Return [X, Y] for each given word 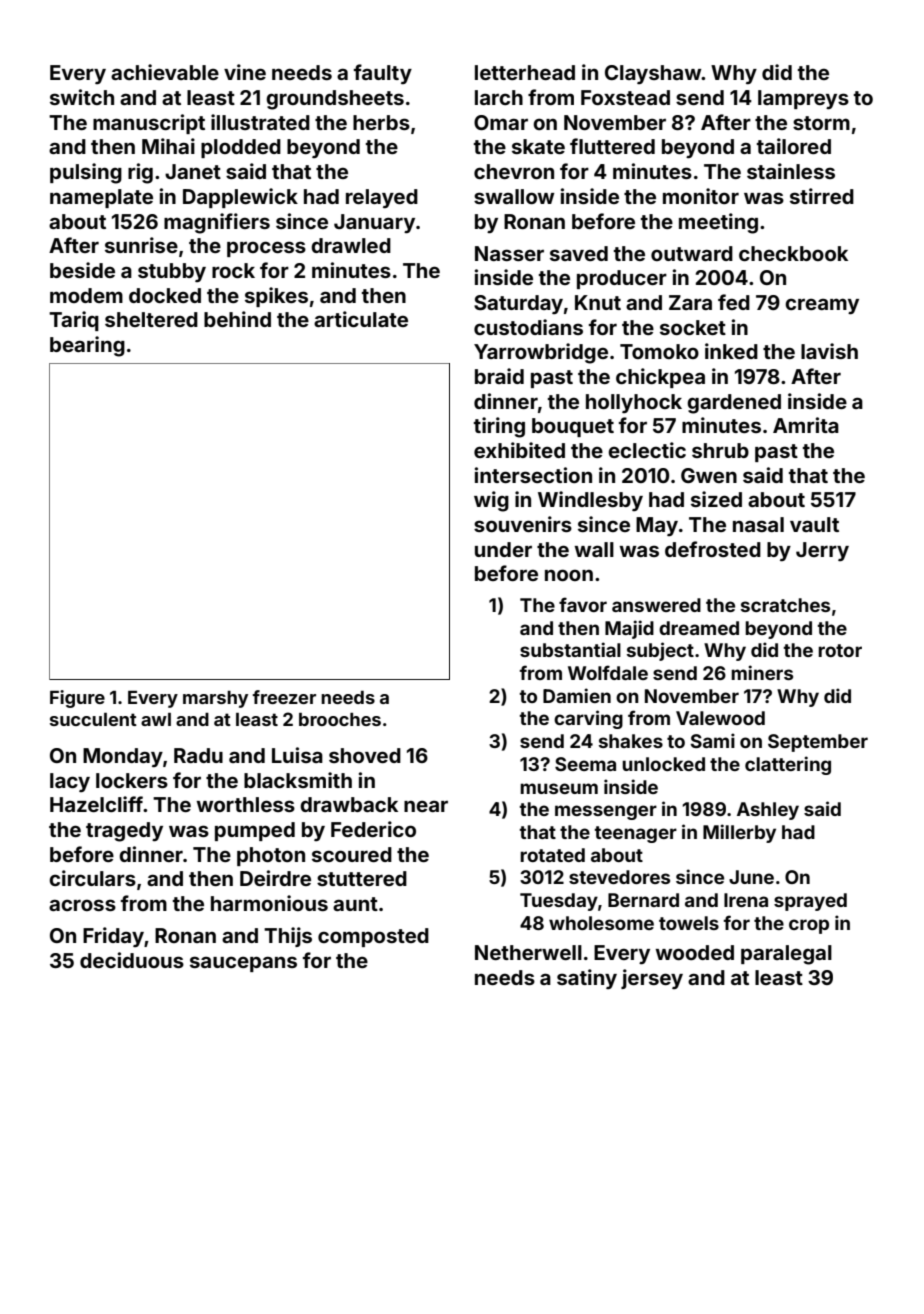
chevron [514, 171]
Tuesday [559, 902]
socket [693, 327]
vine [245, 72]
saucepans [243, 964]
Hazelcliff [97, 804]
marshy [215, 699]
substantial [570, 649]
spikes [276, 297]
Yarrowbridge [541, 353]
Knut [598, 302]
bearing [87, 346]
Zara [690, 302]
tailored [794, 146]
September [818, 743]
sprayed [810, 902]
